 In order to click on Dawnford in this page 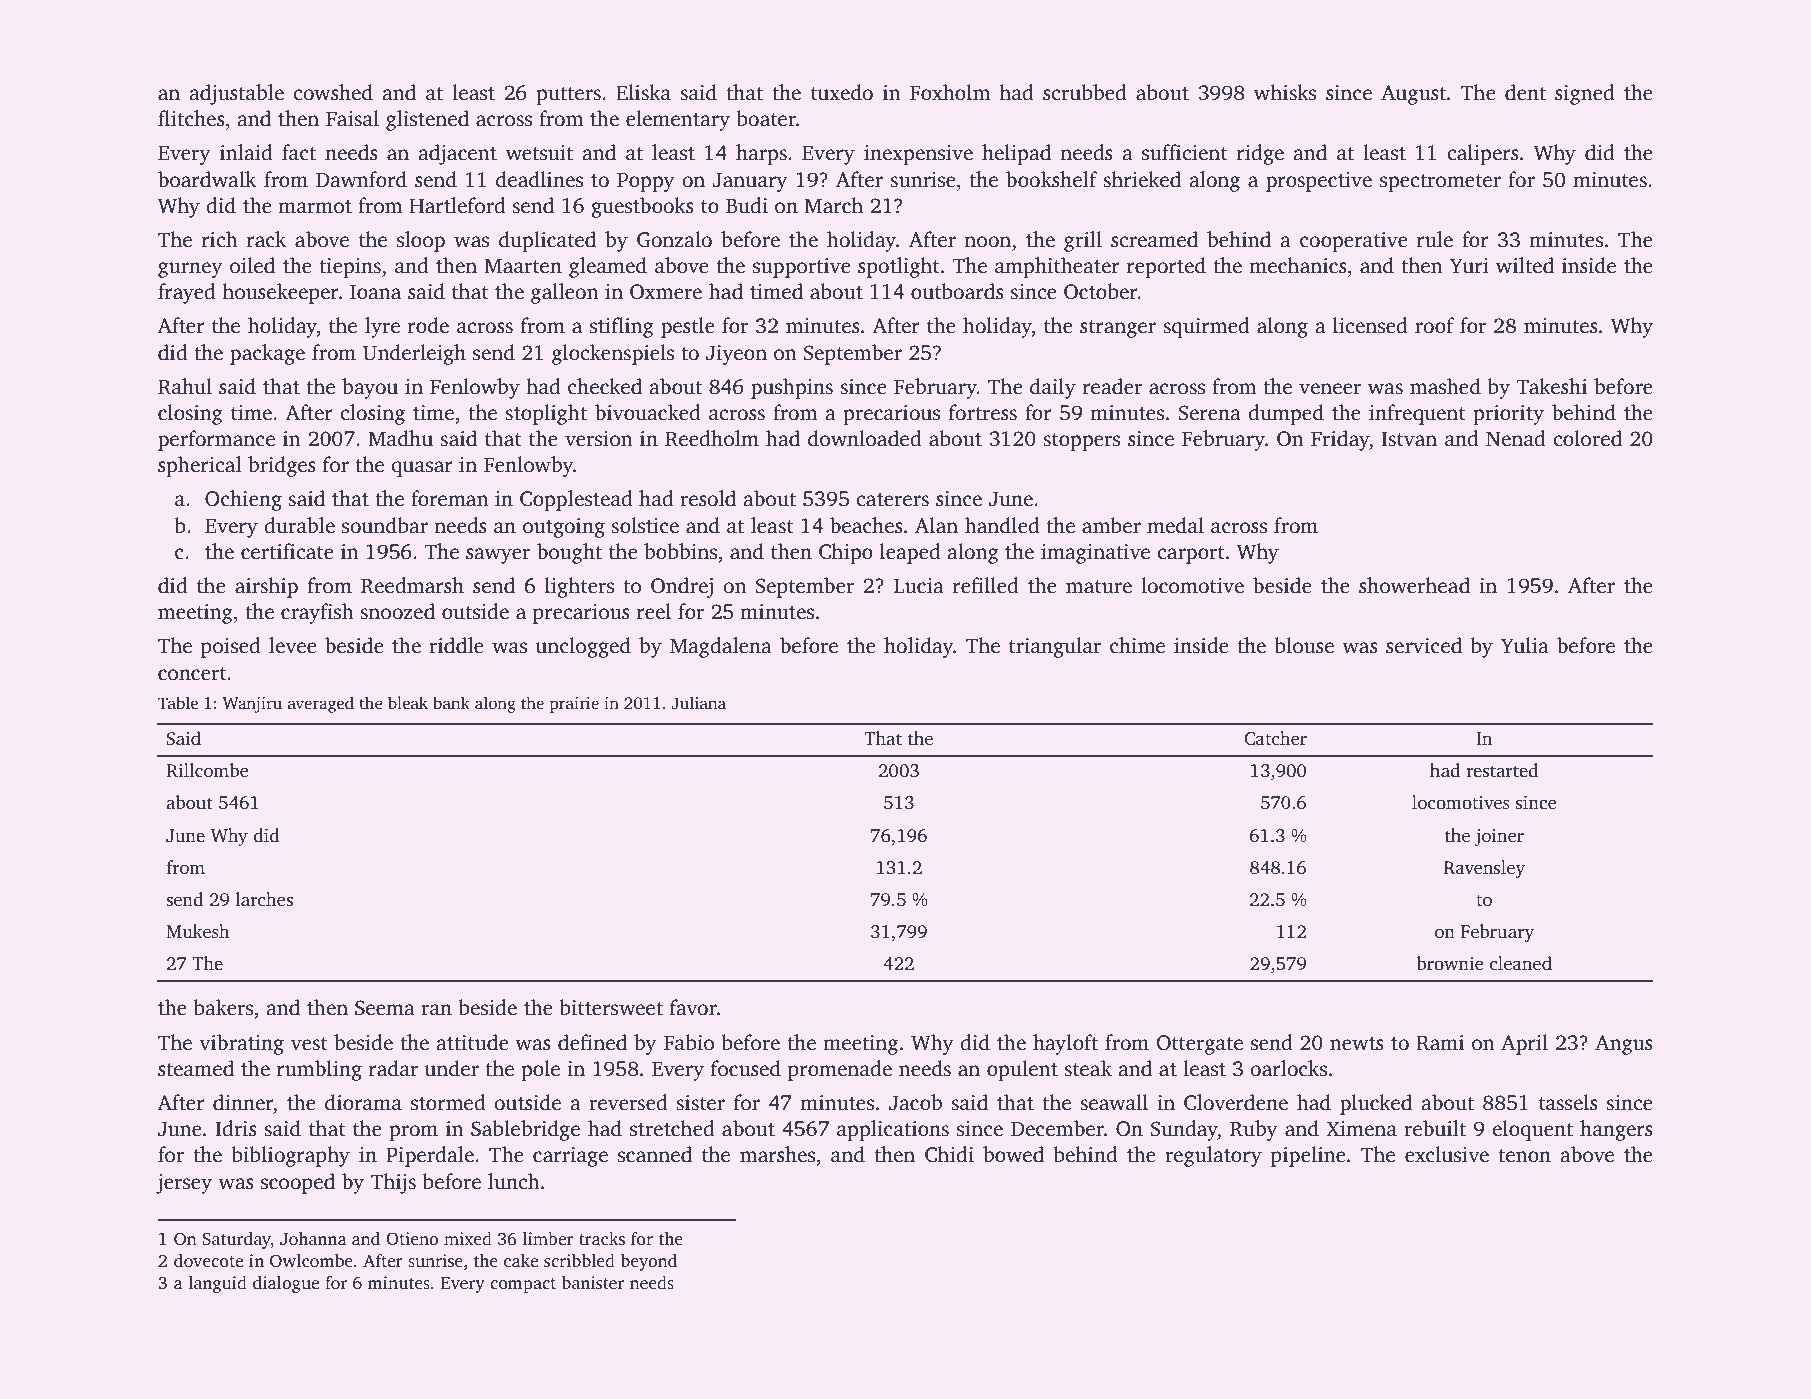, I will do `click(361, 179)`.
